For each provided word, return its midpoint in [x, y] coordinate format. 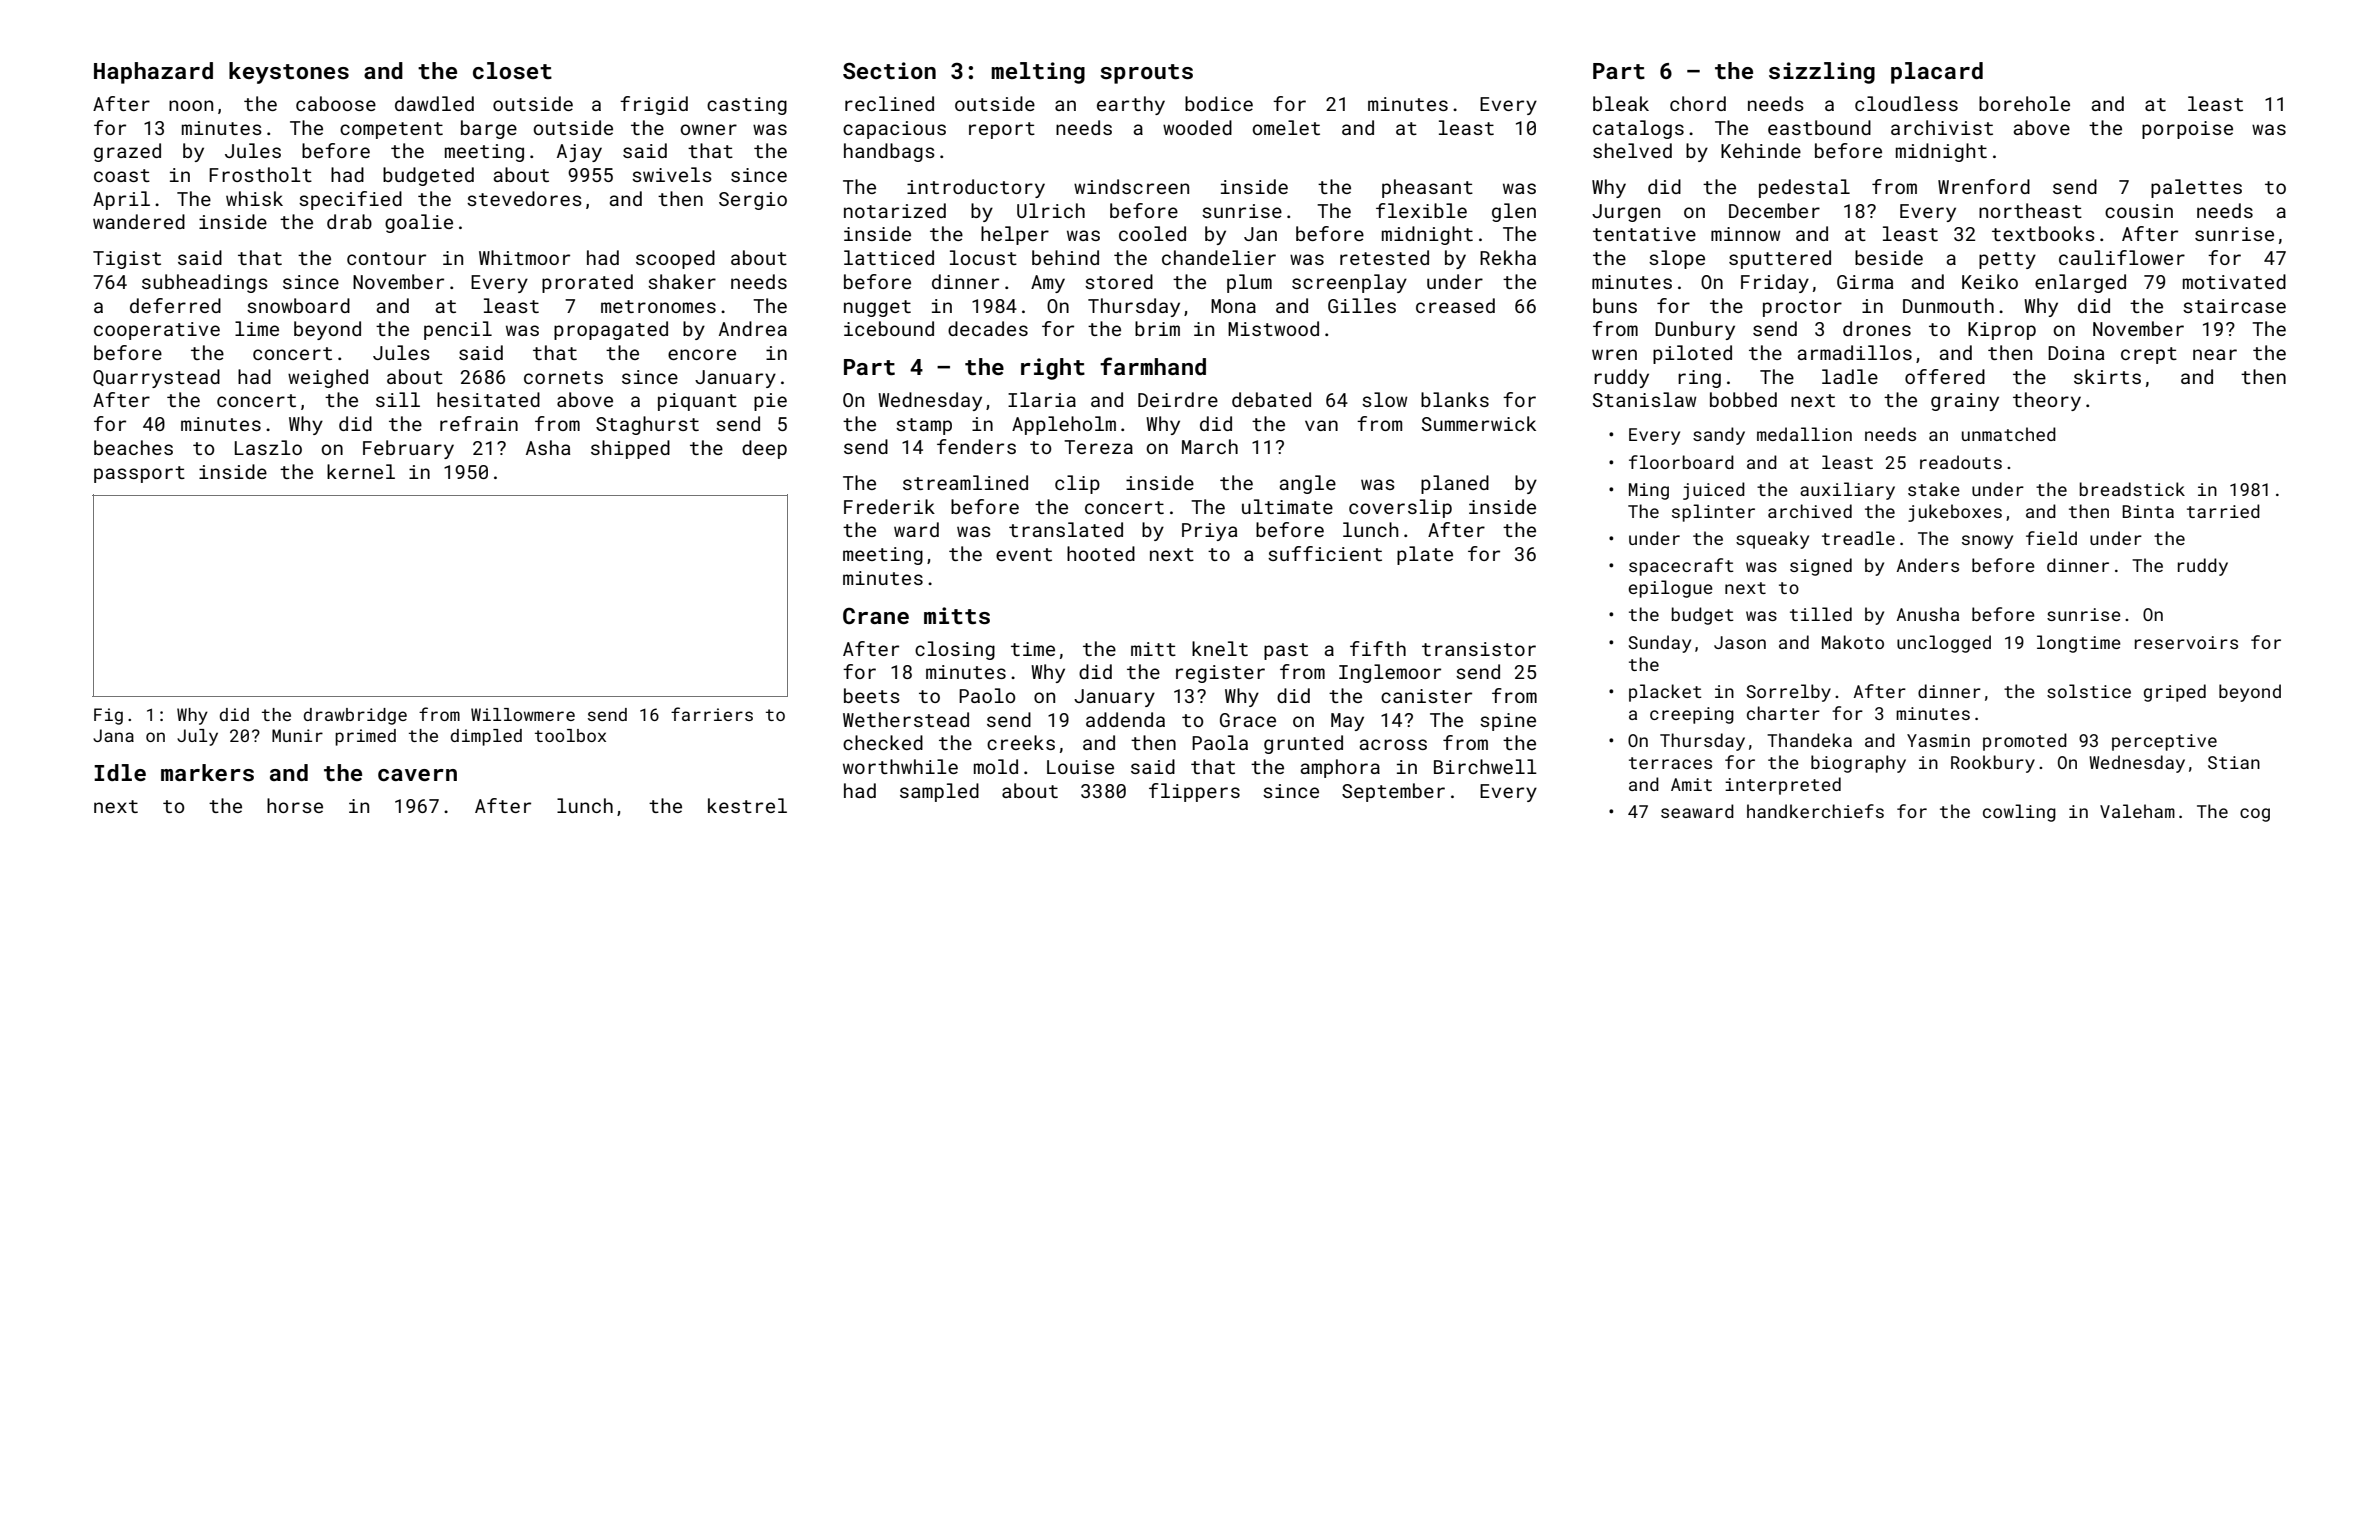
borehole [2024, 103]
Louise [1080, 767]
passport [139, 474]
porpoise [2187, 130]
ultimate [1287, 506]
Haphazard [153, 73]
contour [386, 258]
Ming [1649, 491]
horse [295, 805]
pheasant [1427, 188]
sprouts [1146, 74]
